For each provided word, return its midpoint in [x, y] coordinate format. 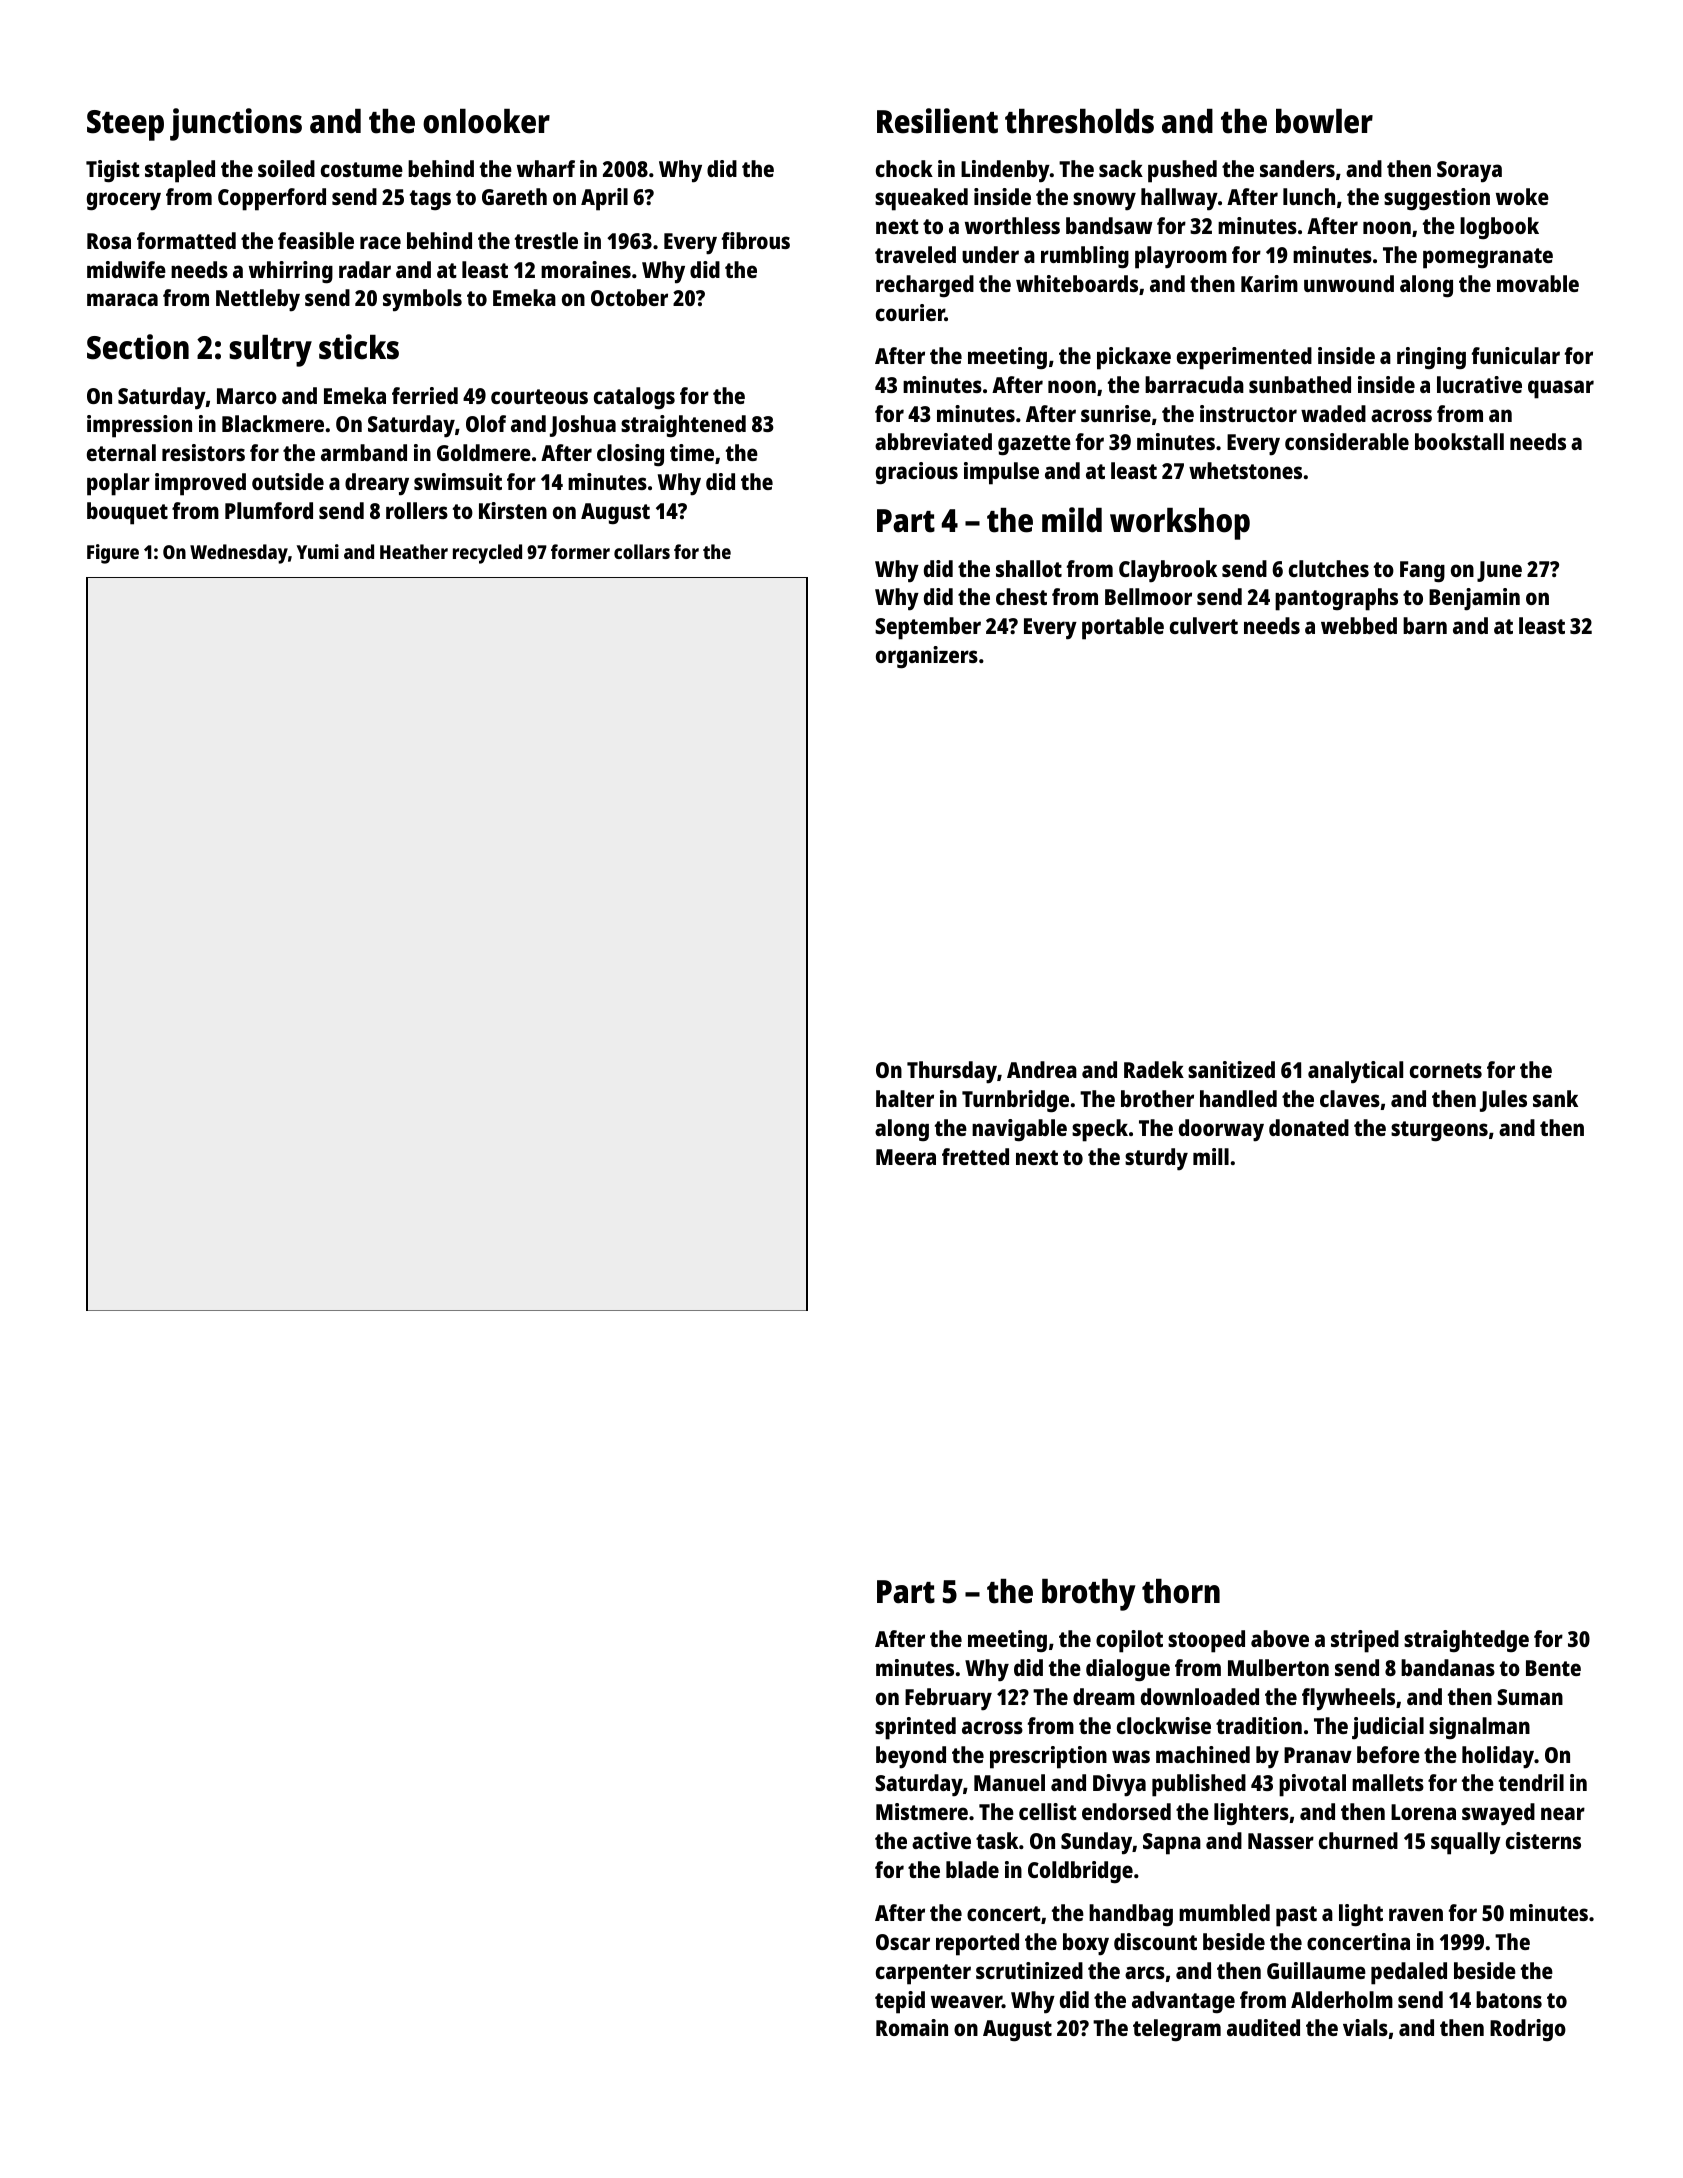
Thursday [952, 1072]
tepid [900, 2002]
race [380, 242]
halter [905, 1098]
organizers [927, 657]
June [1499, 571]
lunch [1309, 196]
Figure [113, 554]
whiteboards [1077, 283]
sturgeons [1439, 1131]
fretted [975, 1156]
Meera [906, 1157]
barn [1425, 625]
